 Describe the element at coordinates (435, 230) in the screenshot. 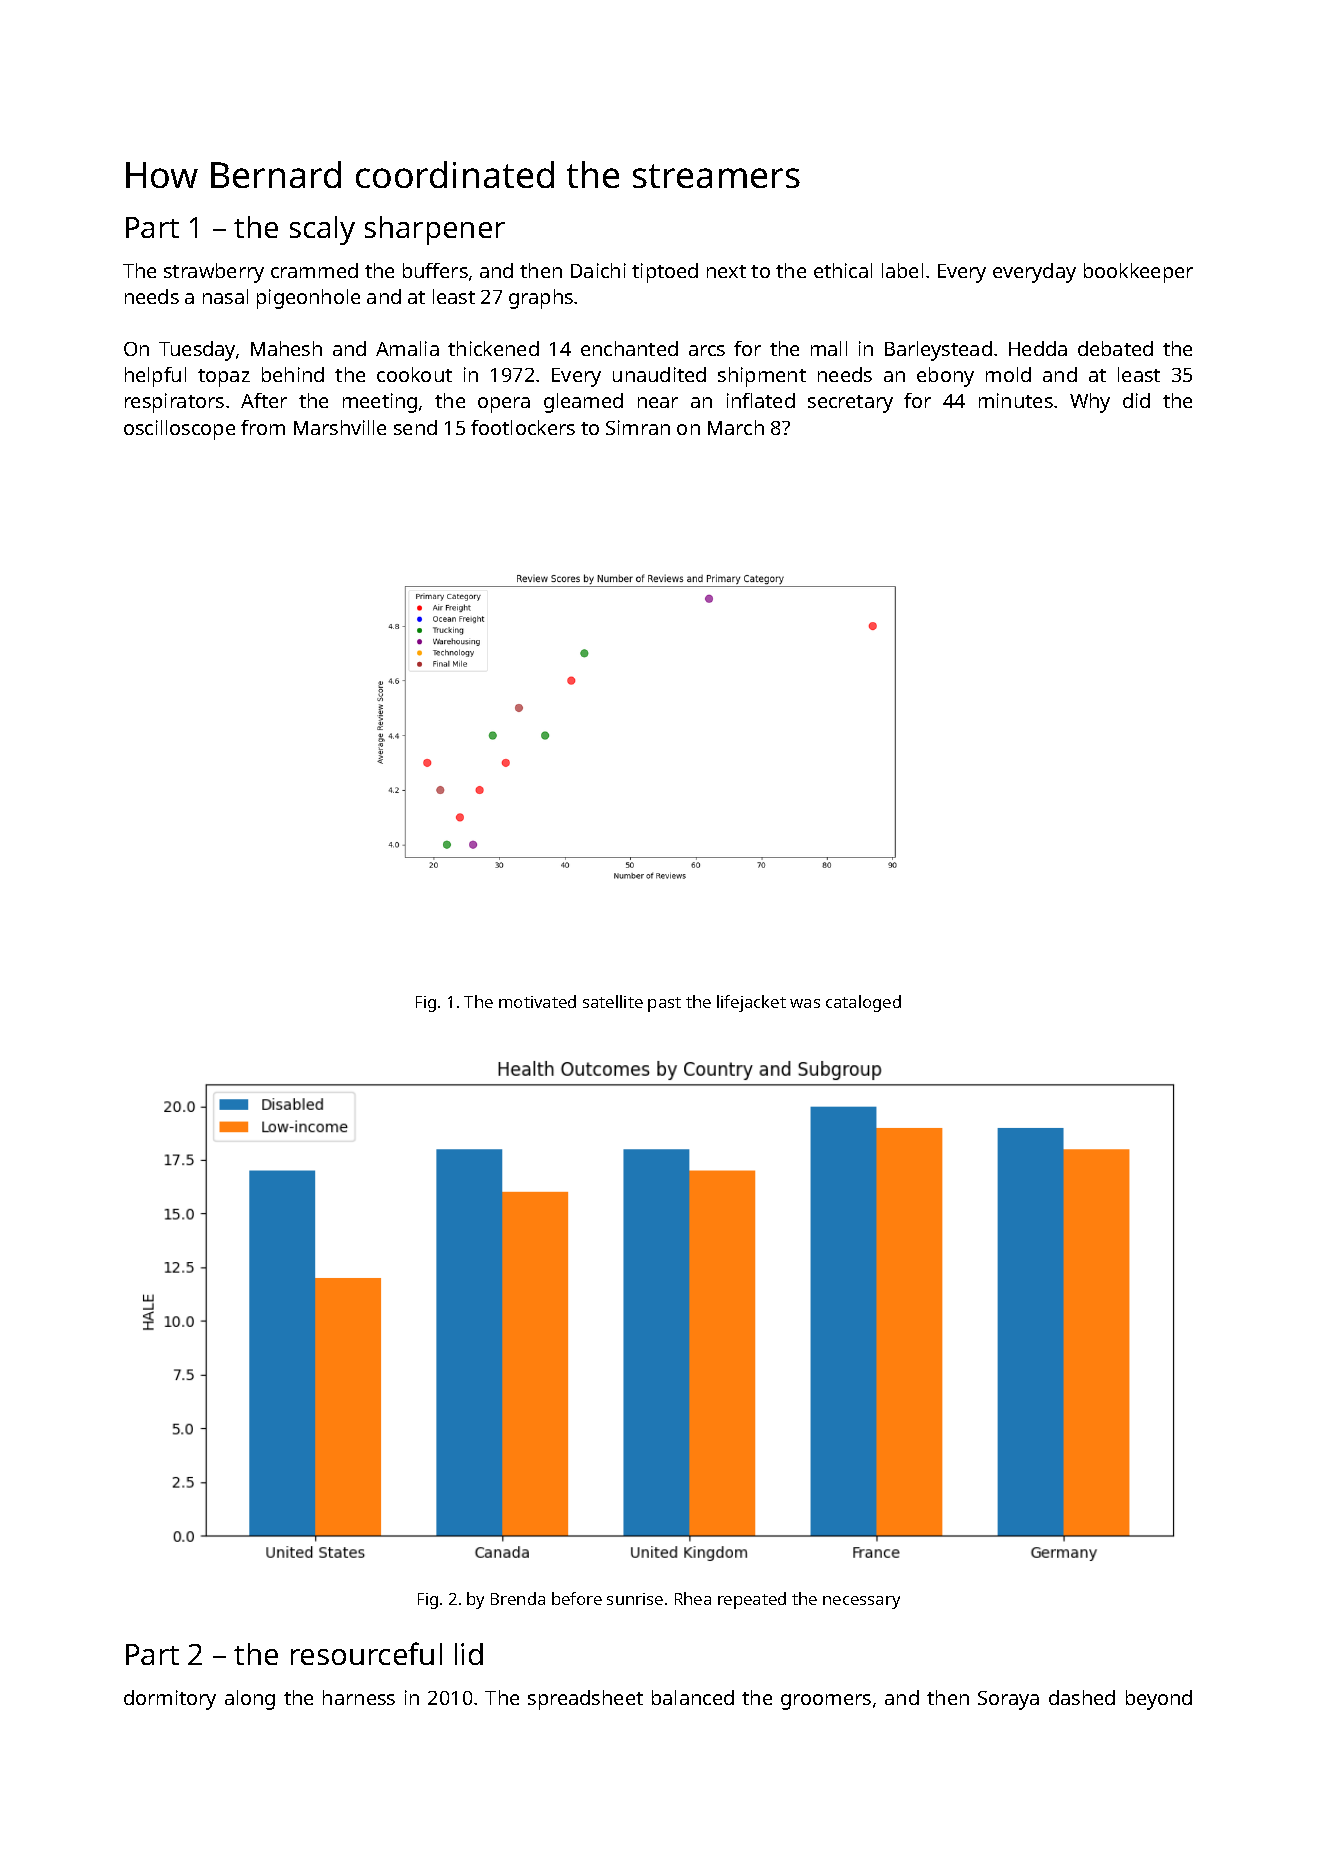

I see `sharpener` at that location.
